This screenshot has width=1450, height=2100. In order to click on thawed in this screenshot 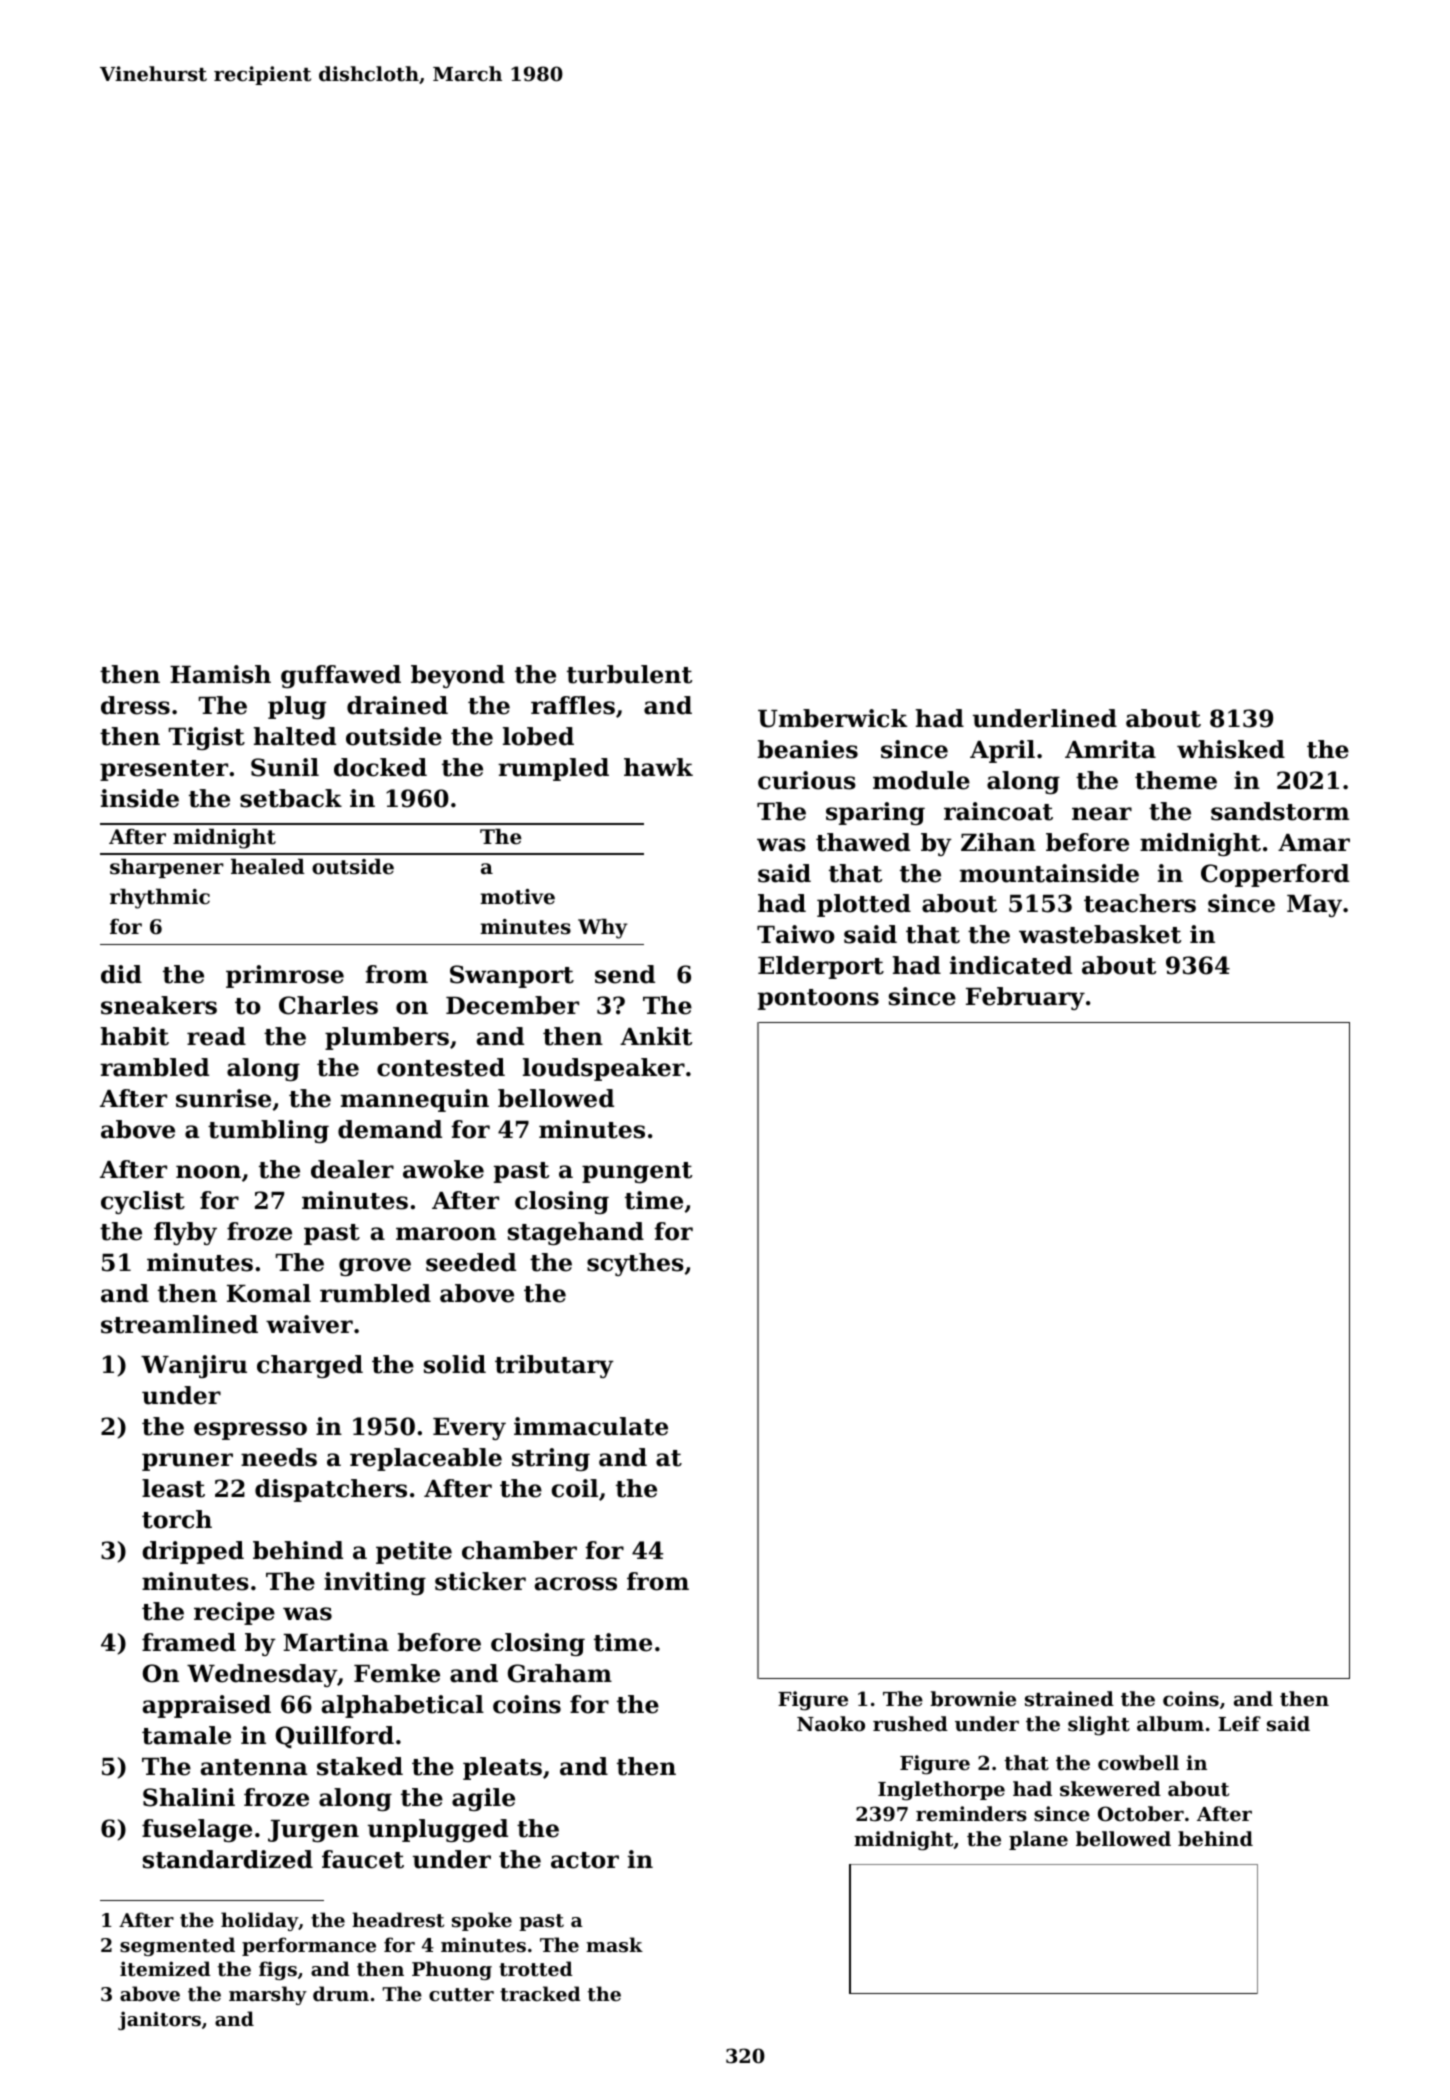, I will do `click(863, 842)`.
